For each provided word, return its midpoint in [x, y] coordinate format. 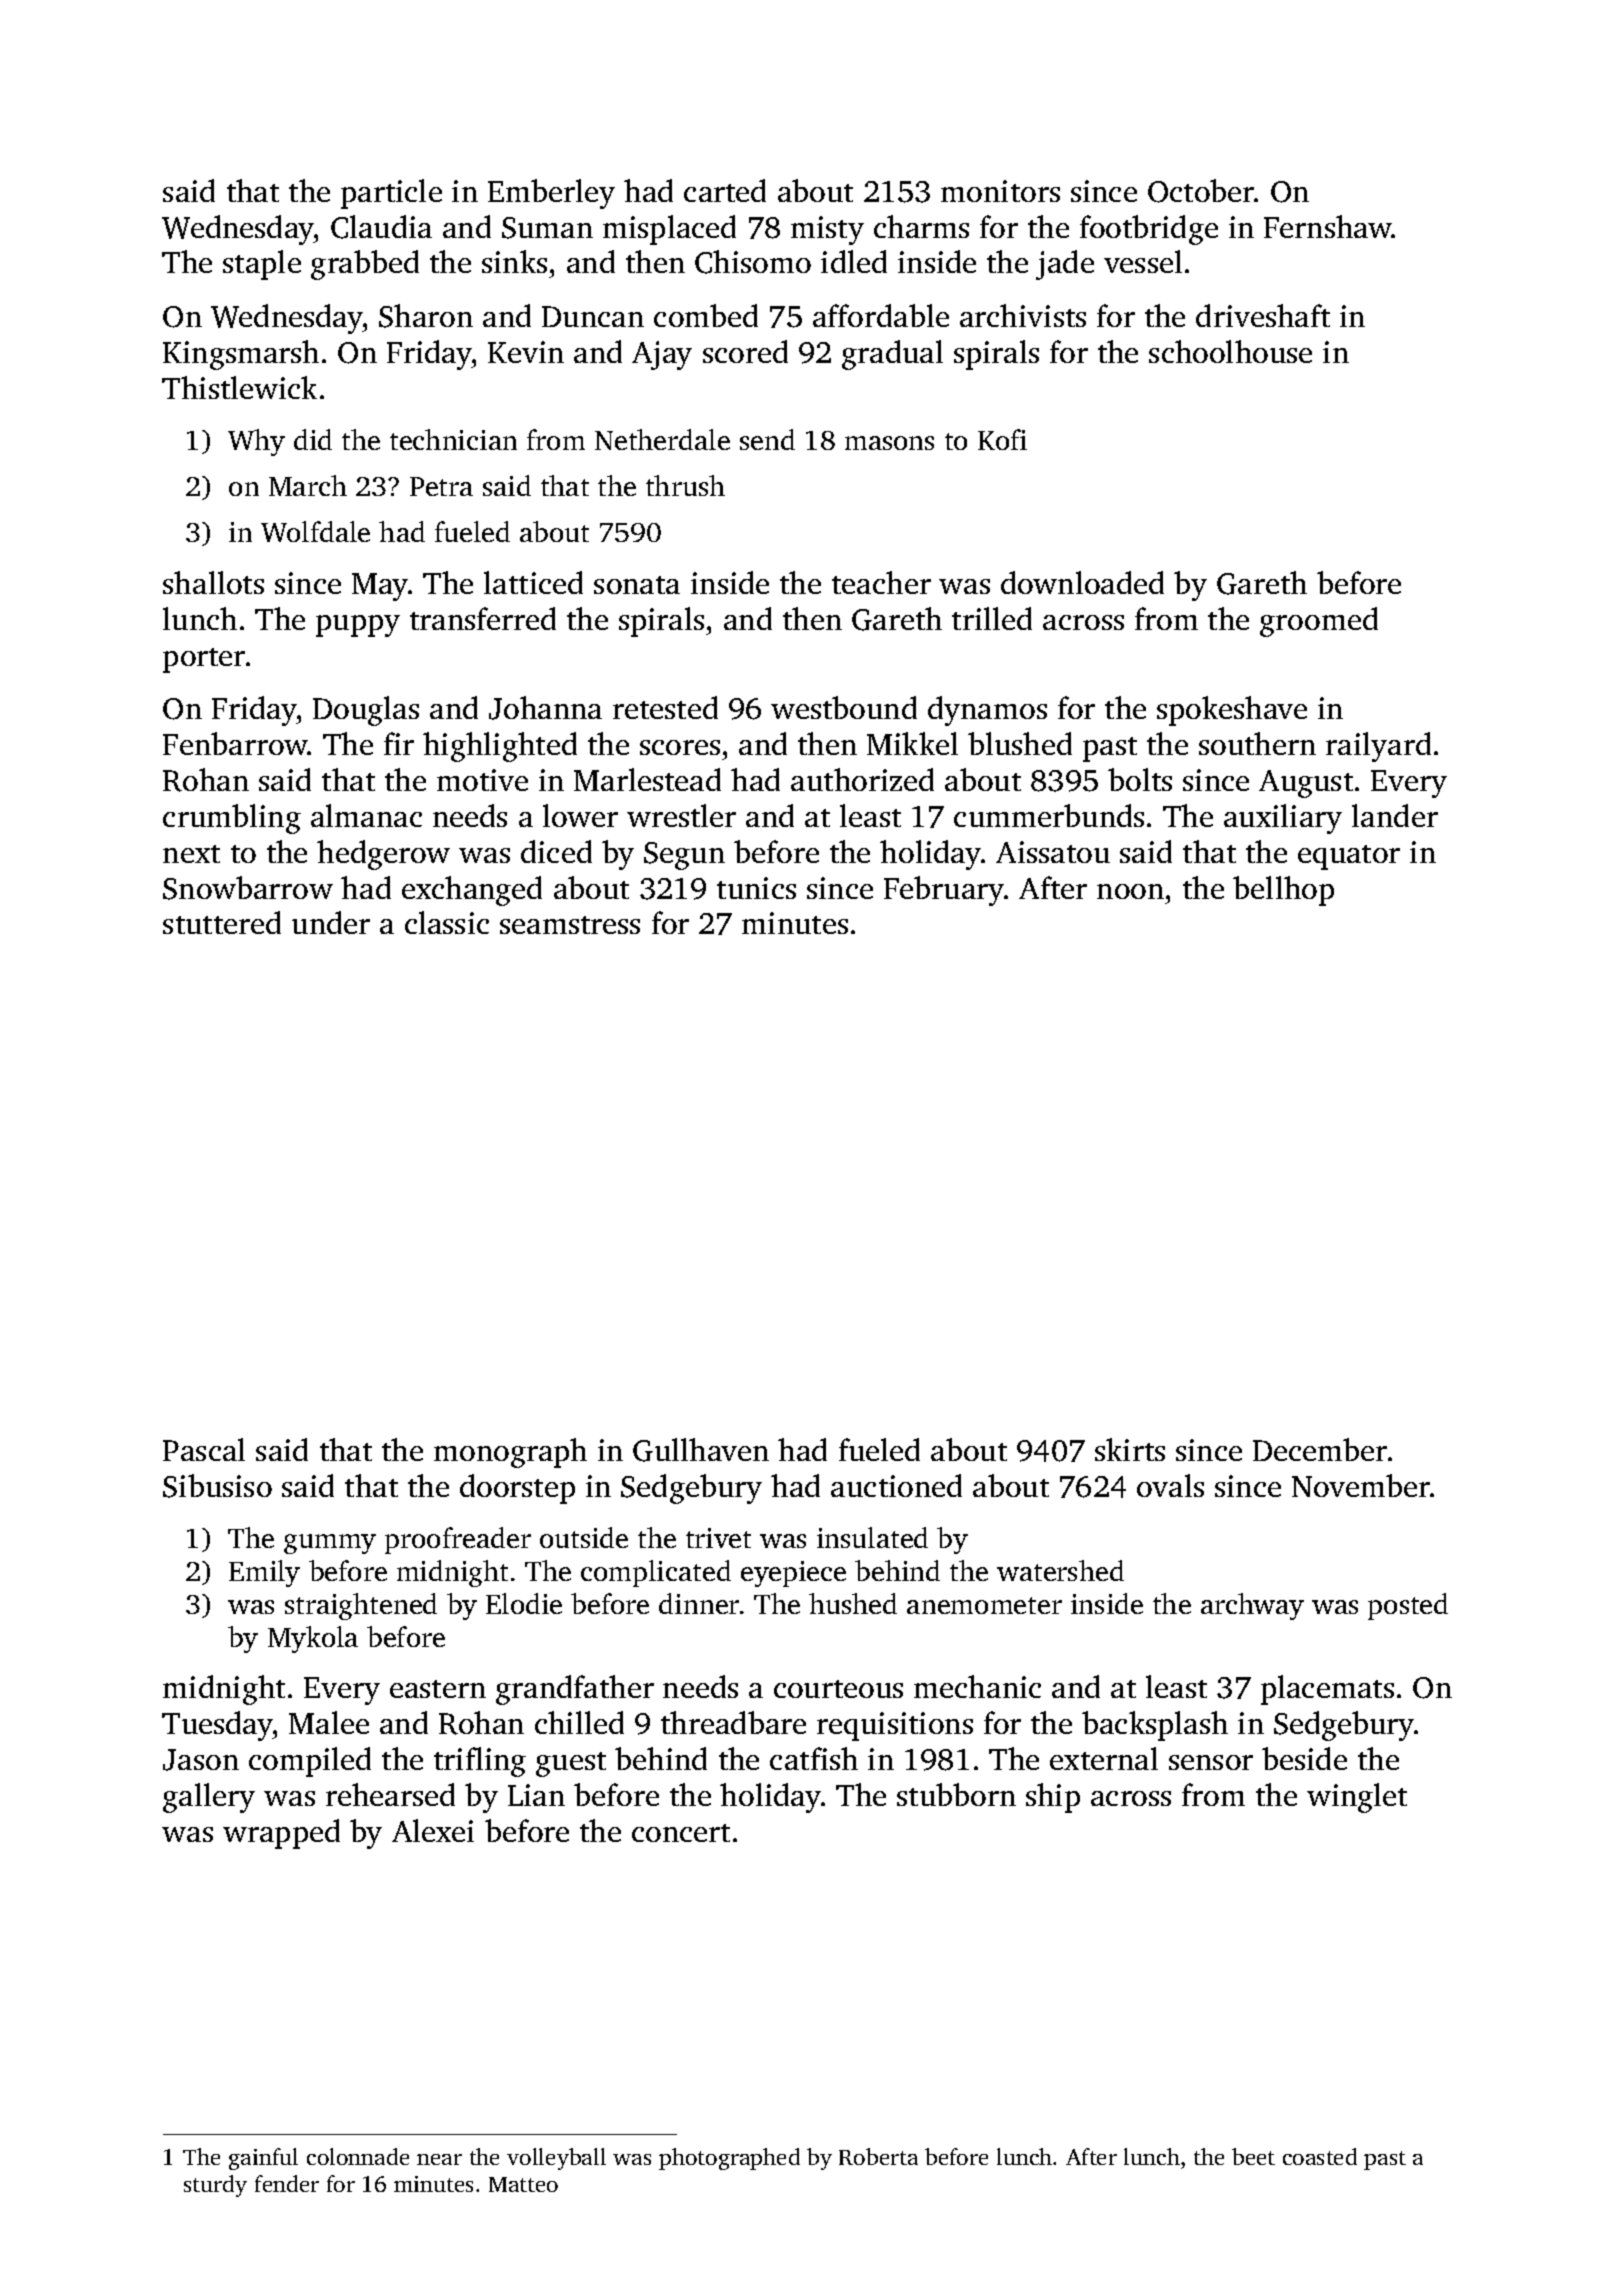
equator [1349, 857]
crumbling [232, 819]
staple [262, 265]
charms [921, 226]
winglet [1357, 1798]
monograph [510, 1453]
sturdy [215, 2186]
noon [1130, 891]
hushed [853, 1603]
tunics [756, 888]
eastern [438, 1689]
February [944, 891]
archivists [1023, 315]
